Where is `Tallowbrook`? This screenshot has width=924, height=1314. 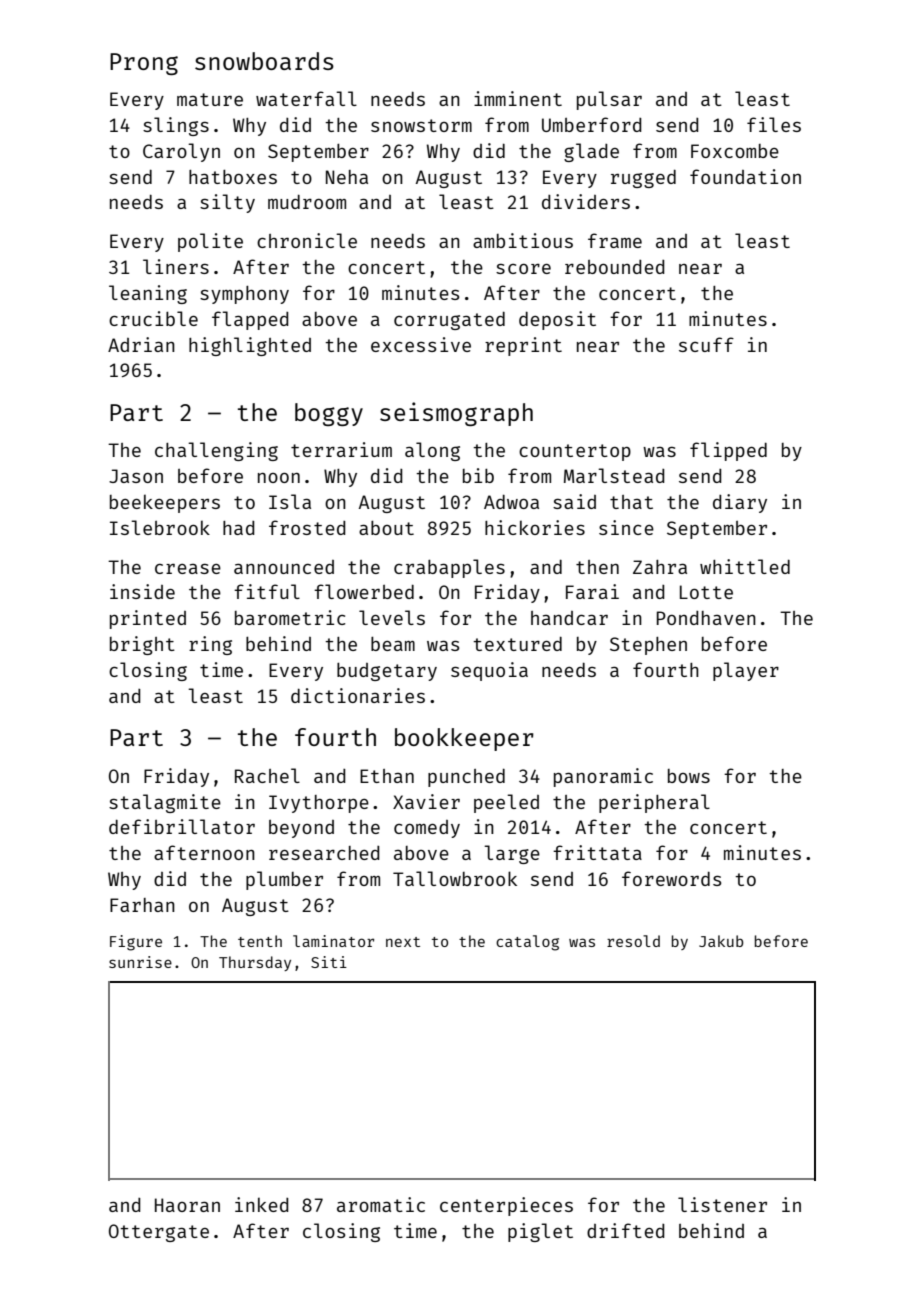 Tallowbrook is located at coordinates (455, 878).
